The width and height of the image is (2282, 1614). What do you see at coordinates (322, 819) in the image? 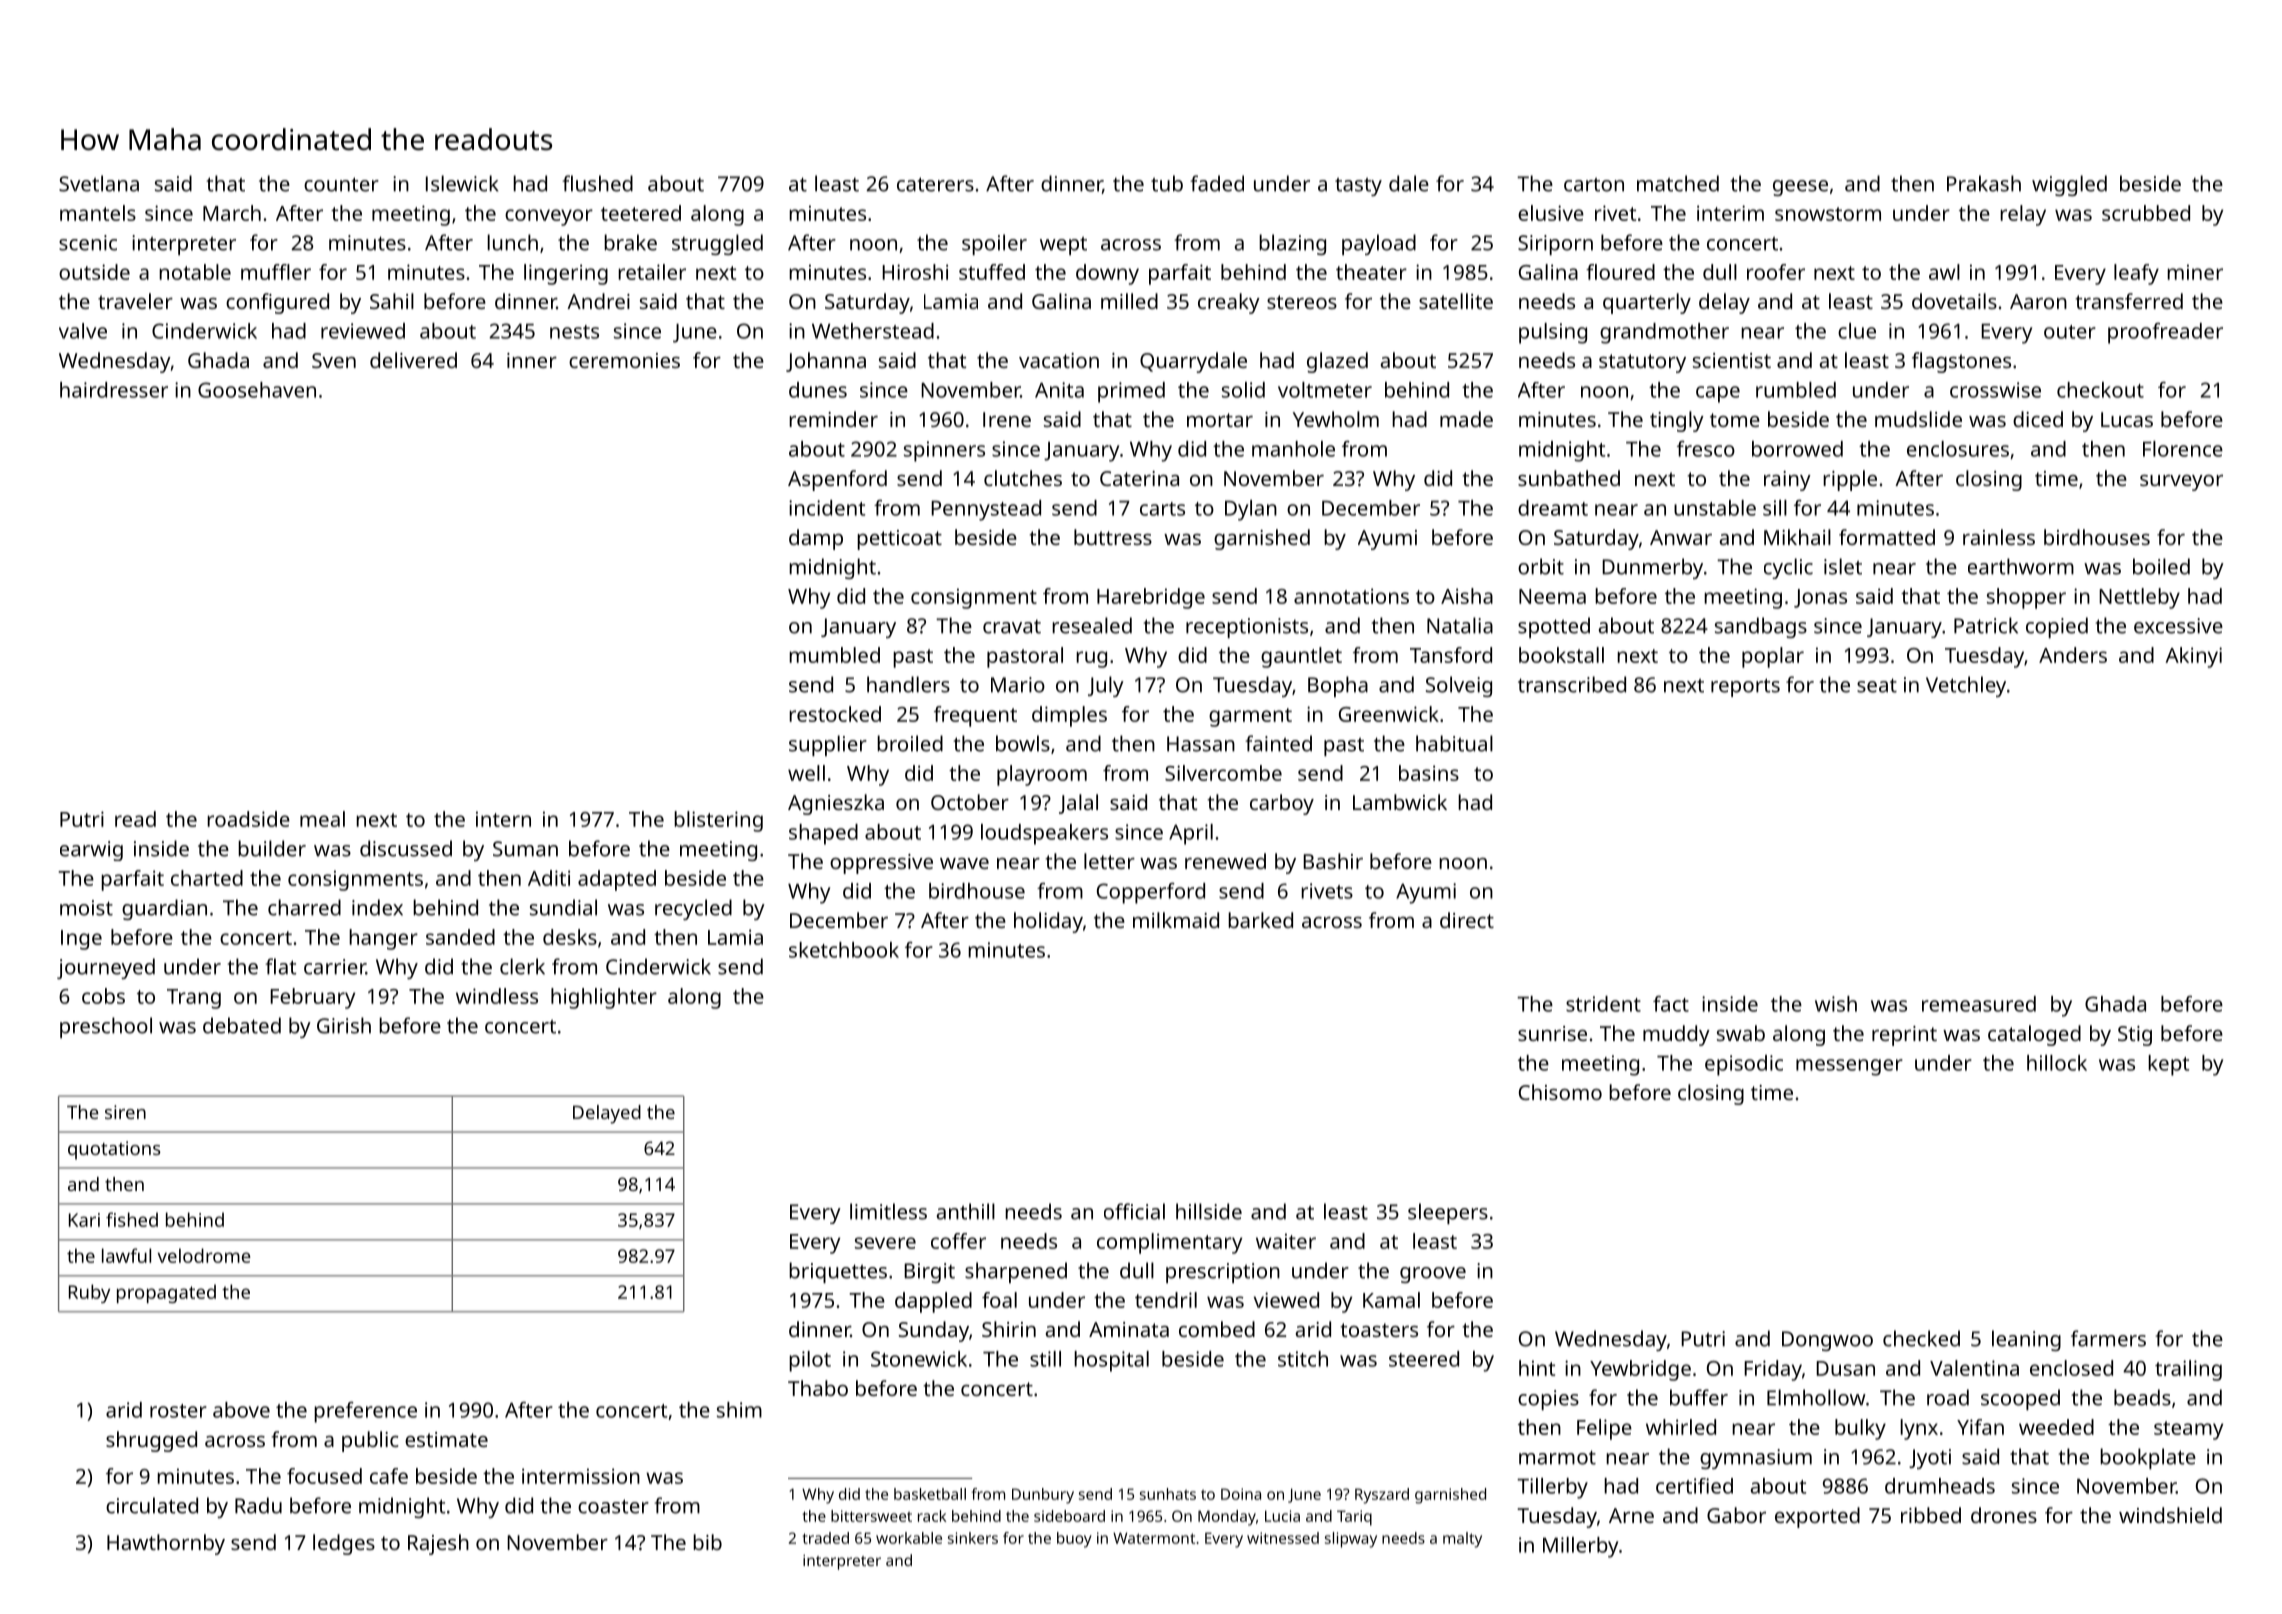
I see `meal` at bounding box center [322, 819].
